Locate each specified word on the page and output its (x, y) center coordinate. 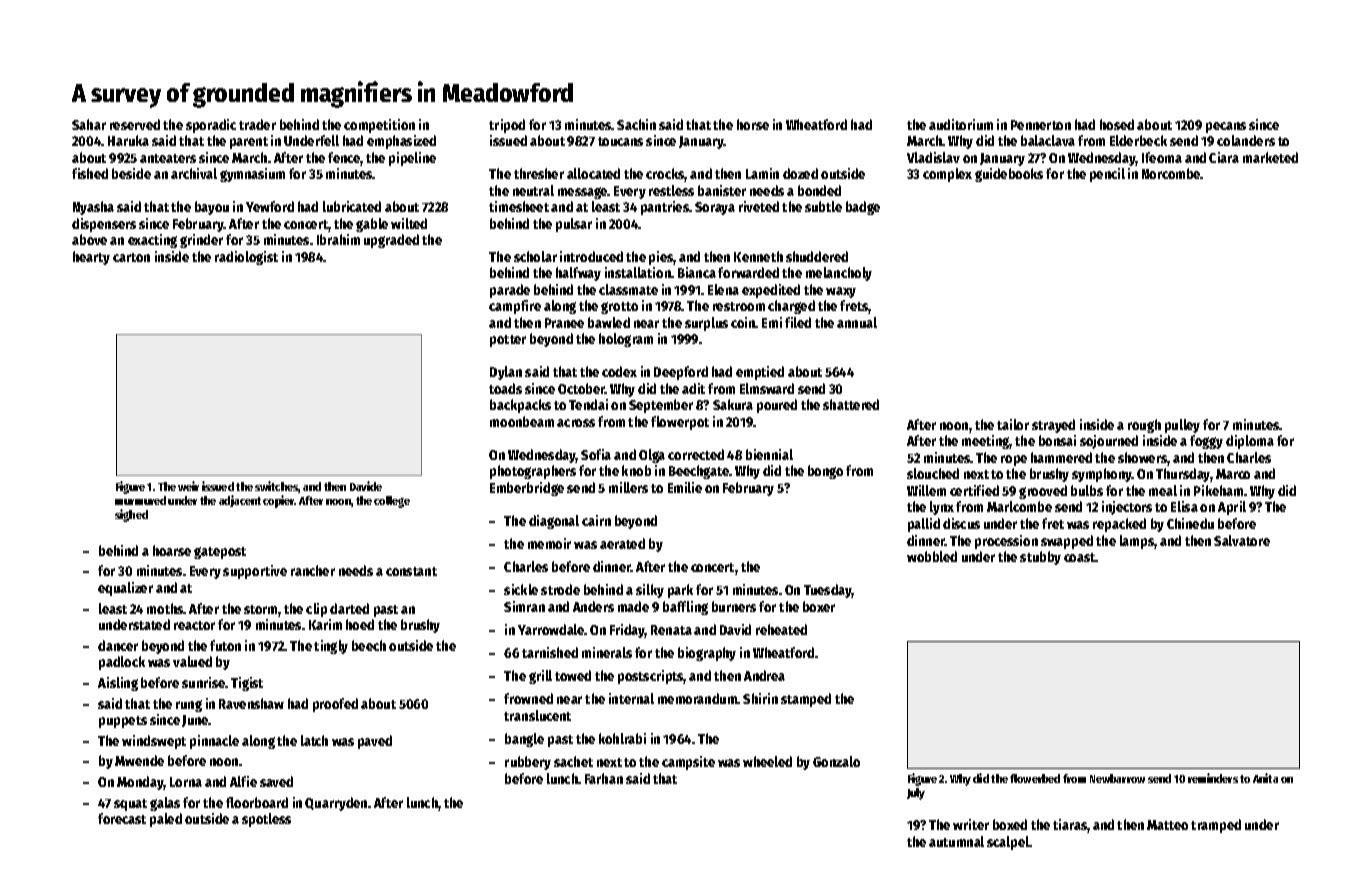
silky (650, 591)
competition (379, 126)
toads (505, 388)
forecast (122, 818)
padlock (122, 663)
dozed (800, 173)
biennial (769, 454)
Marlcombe (1019, 506)
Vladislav (933, 157)
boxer (819, 606)
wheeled (767, 761)
